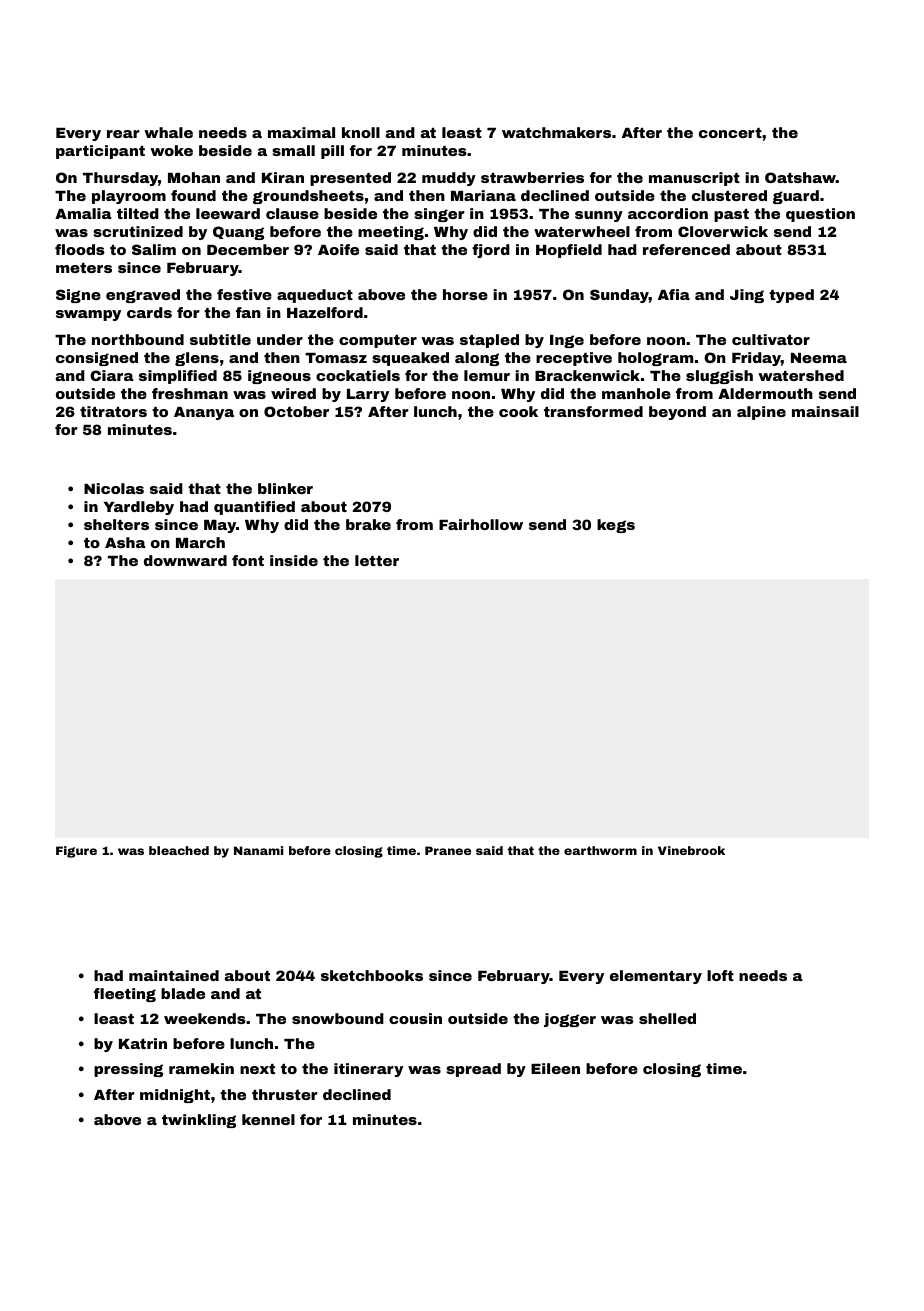 This document has width=924, height=1311. I want to click on Oatshaw, so click(800, 177).
